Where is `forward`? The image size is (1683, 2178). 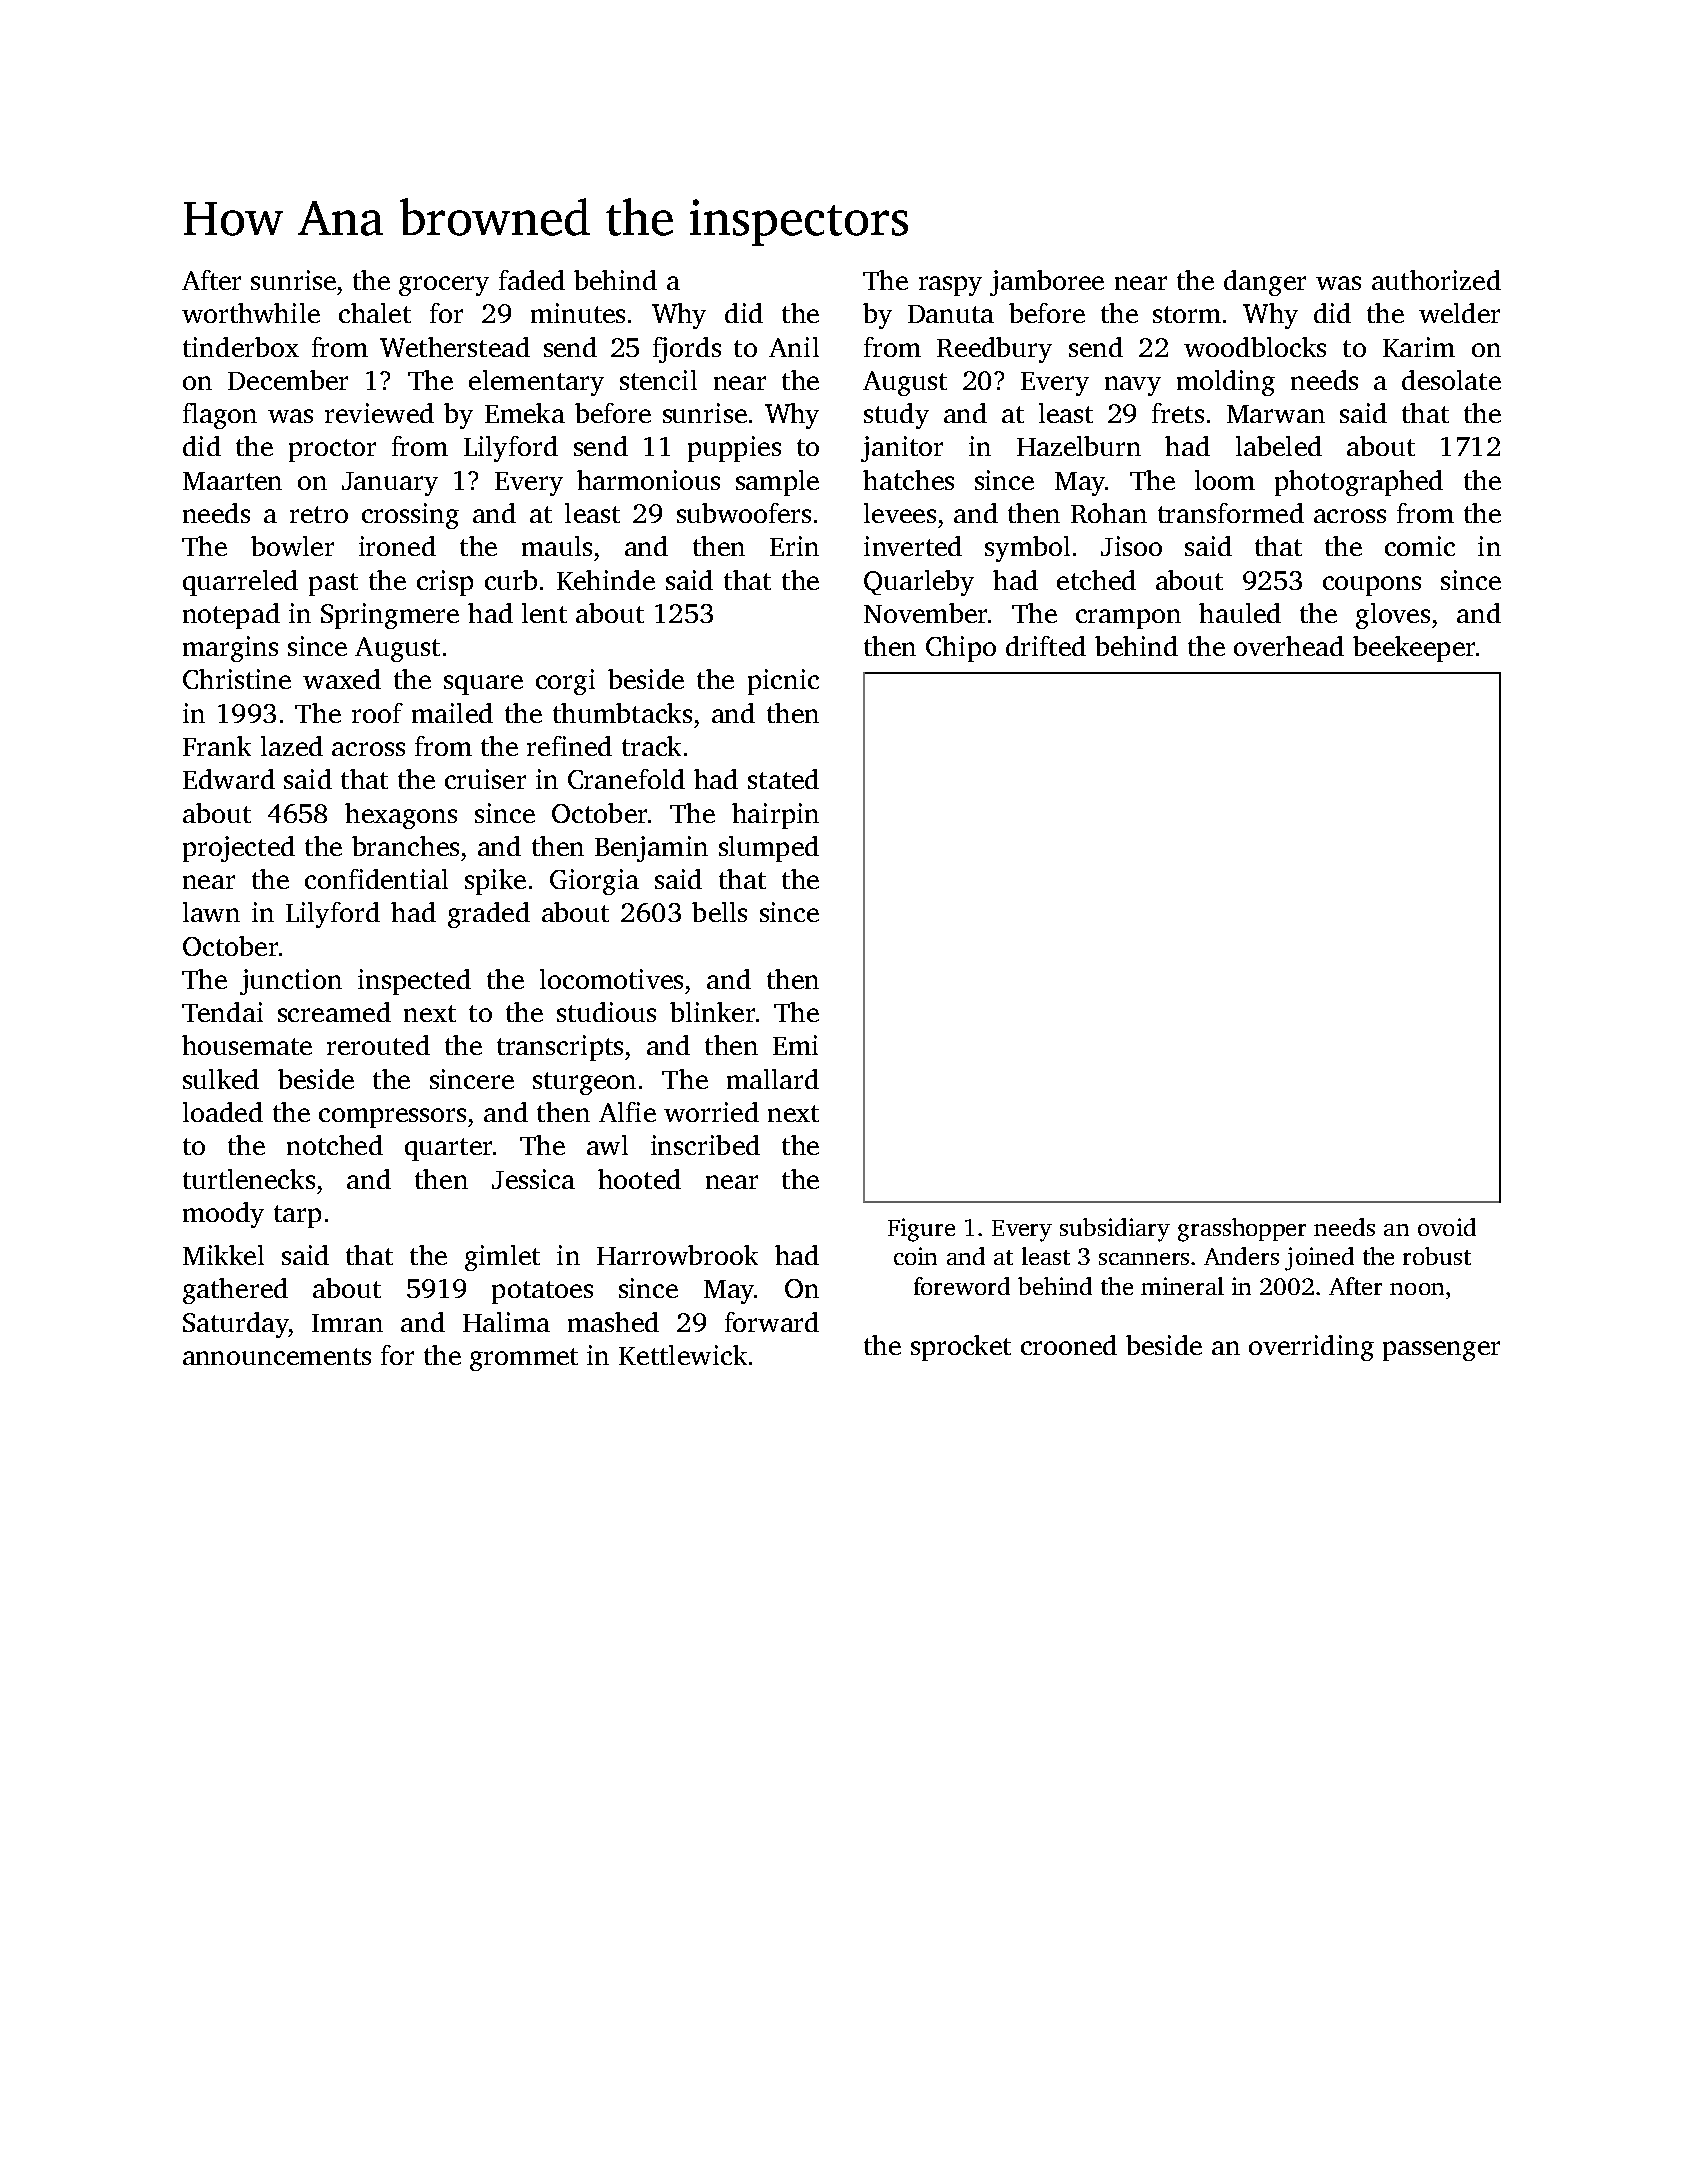
forward is located at coordinates (772, 1322).
